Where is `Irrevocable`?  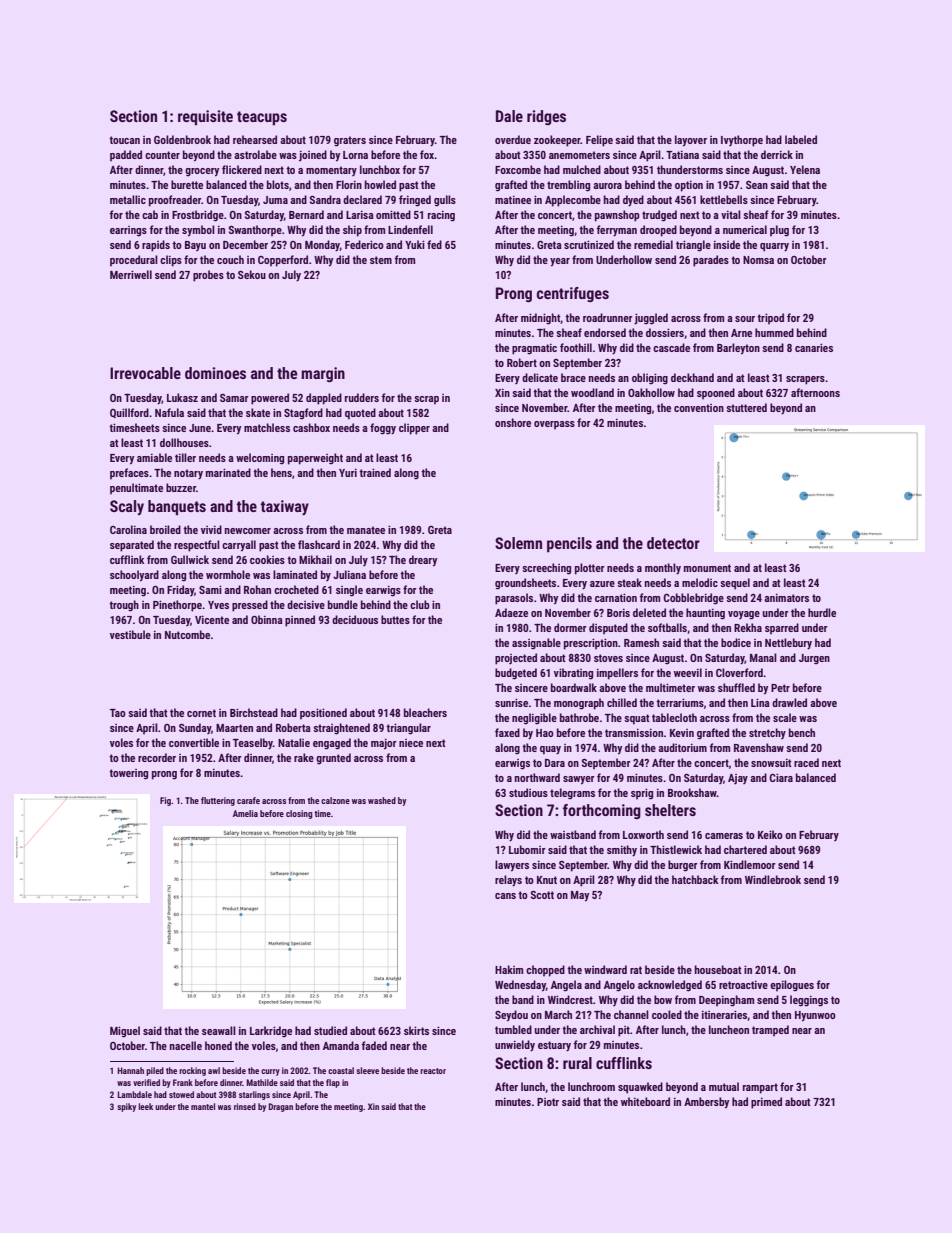 Irrevocable is located at coordinates (145, 373).
